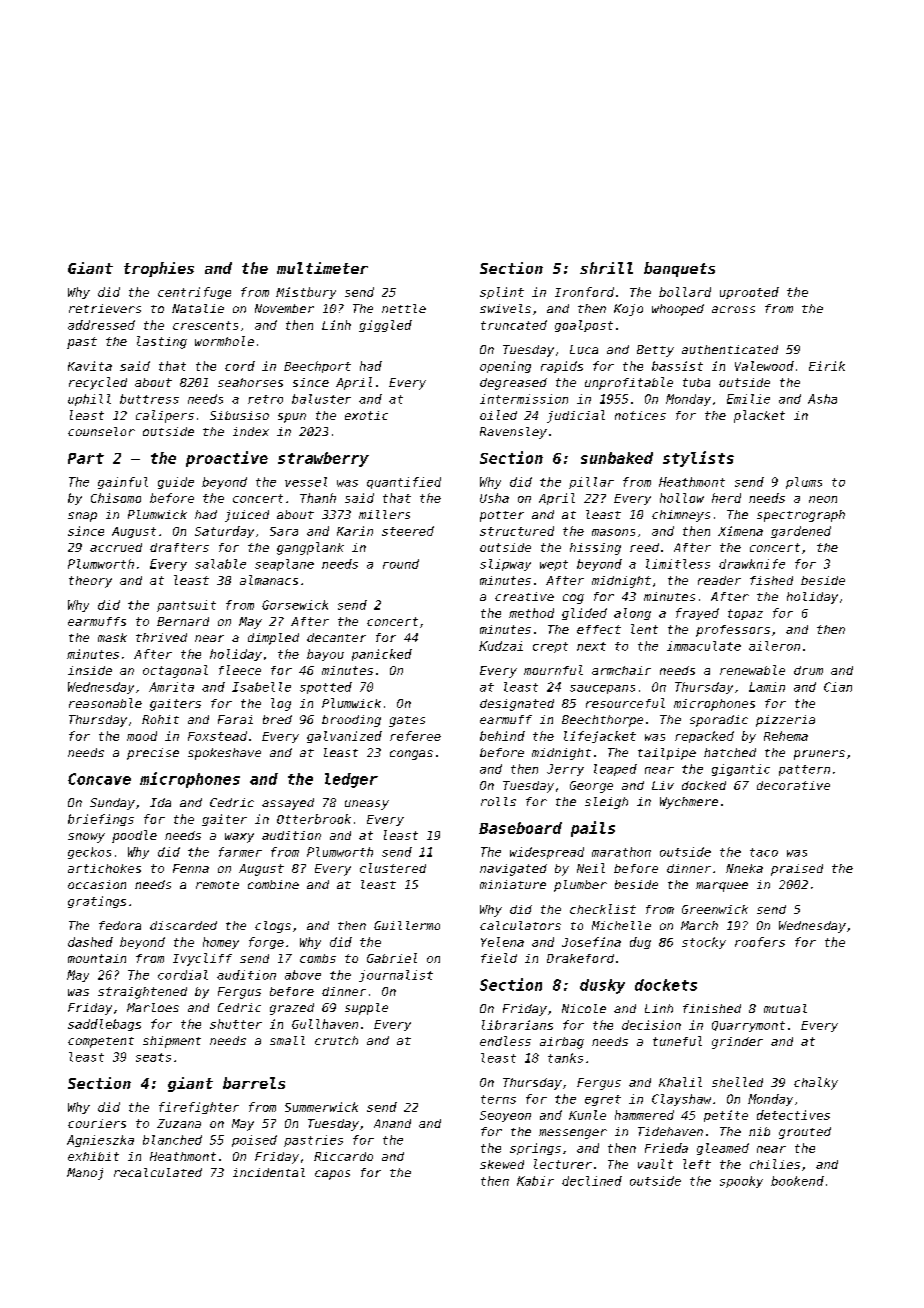 The height and width of the image is (1308, 924). I want to click on Manoj, so click(85, 1174).
